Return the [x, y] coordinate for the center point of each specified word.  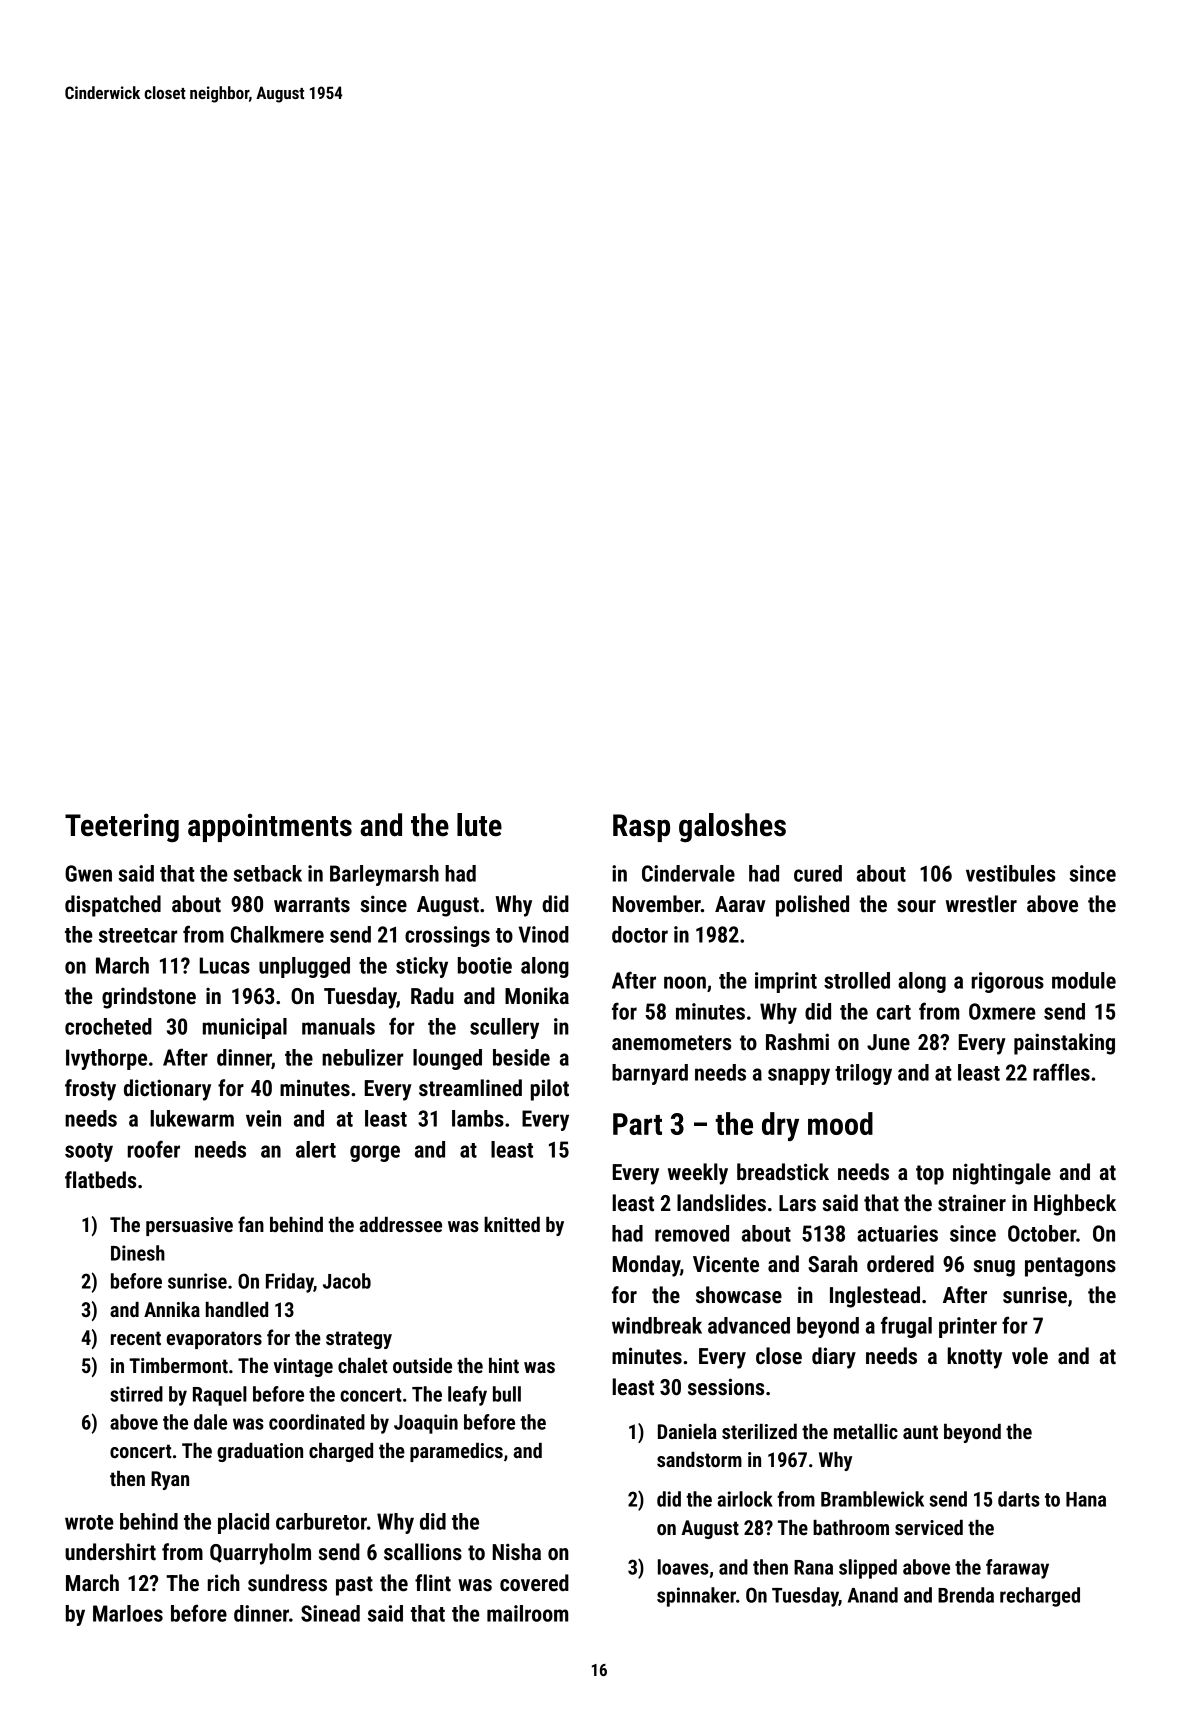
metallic [866, 1431]
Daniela [687, 1431]
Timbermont [178, 1365]
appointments [270, 827]
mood [840, 1123]
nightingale [1002, 1174]
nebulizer [362, 1057]
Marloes [128, 1613]
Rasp [641, 828]
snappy [799, 1076]
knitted [512, 1224]
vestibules [1010, 873]
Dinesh [138, 1253]
